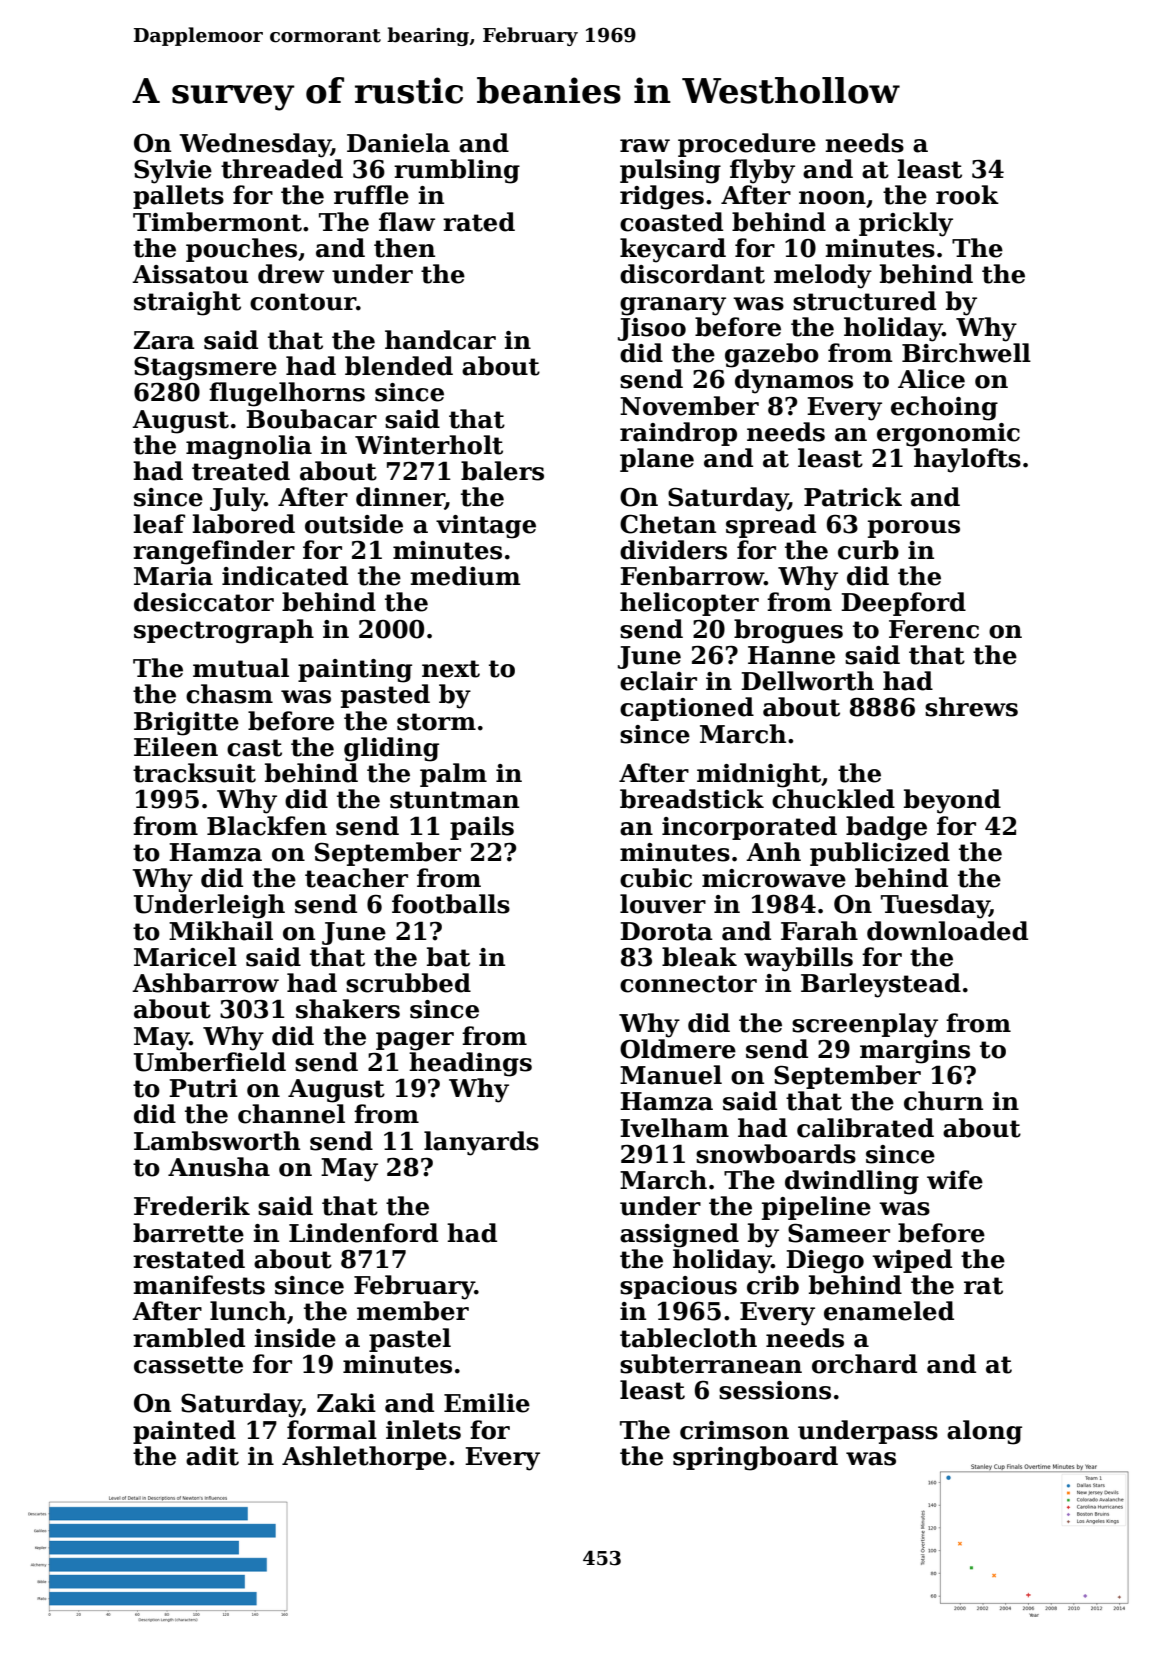 The height and width of the image is (1654, 1165). I want to click on porous, so click(914, 529).
